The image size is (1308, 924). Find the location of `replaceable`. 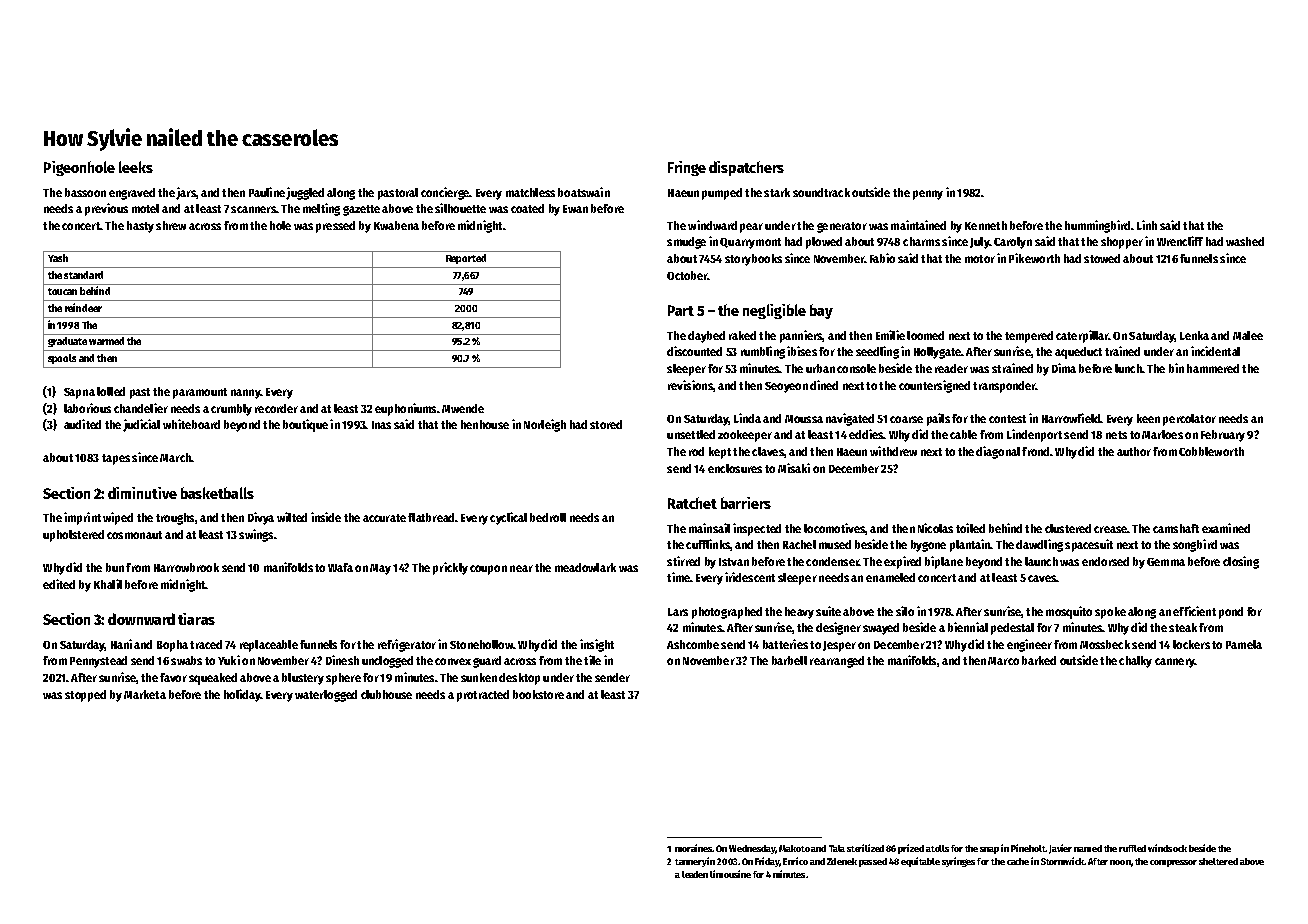

replaceable is located at coordinates (269, 646).
